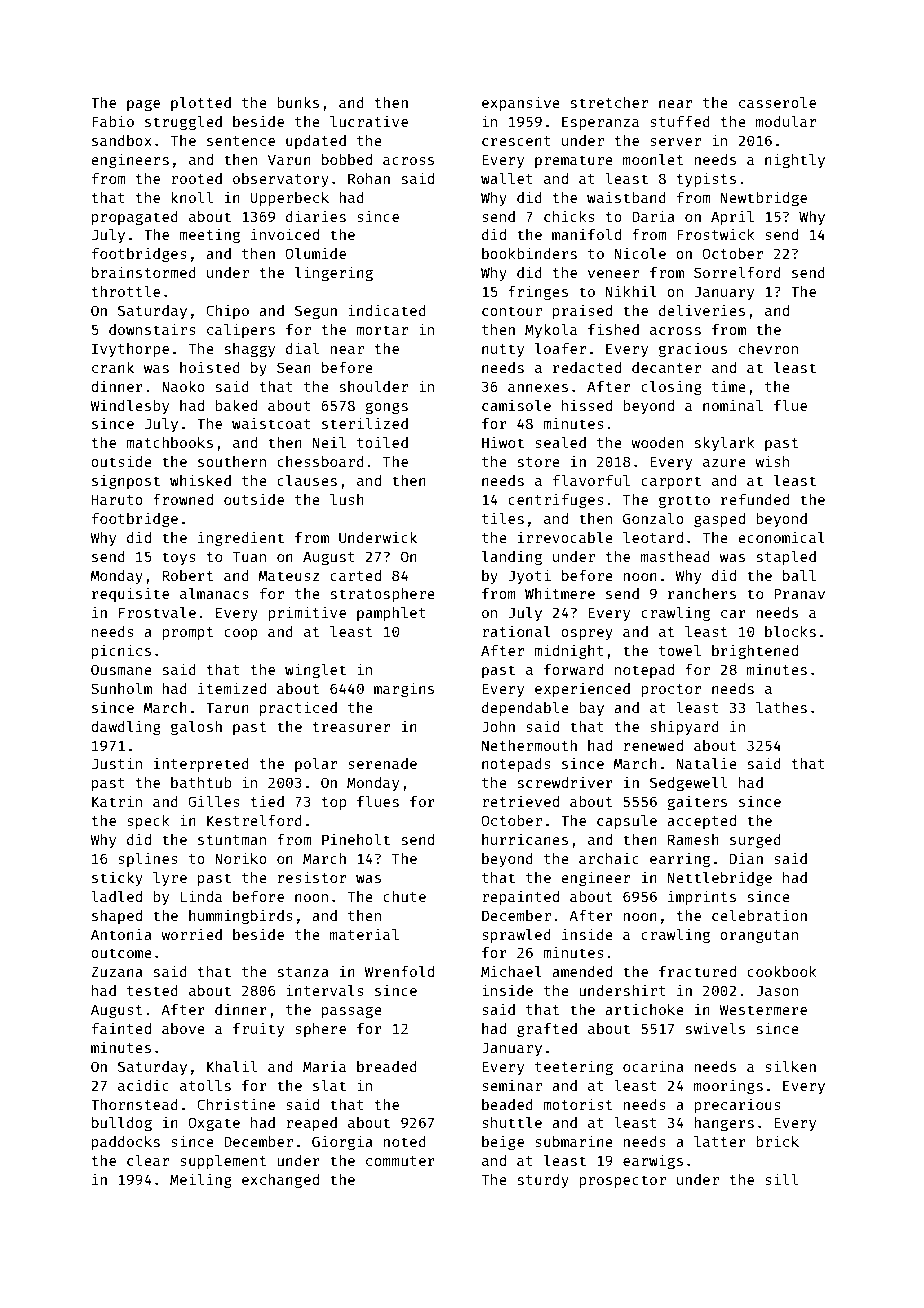  What do you see at coordinates (183, 1028) in the screenshot?
I see `above` at bounding box center [183, 1028].
